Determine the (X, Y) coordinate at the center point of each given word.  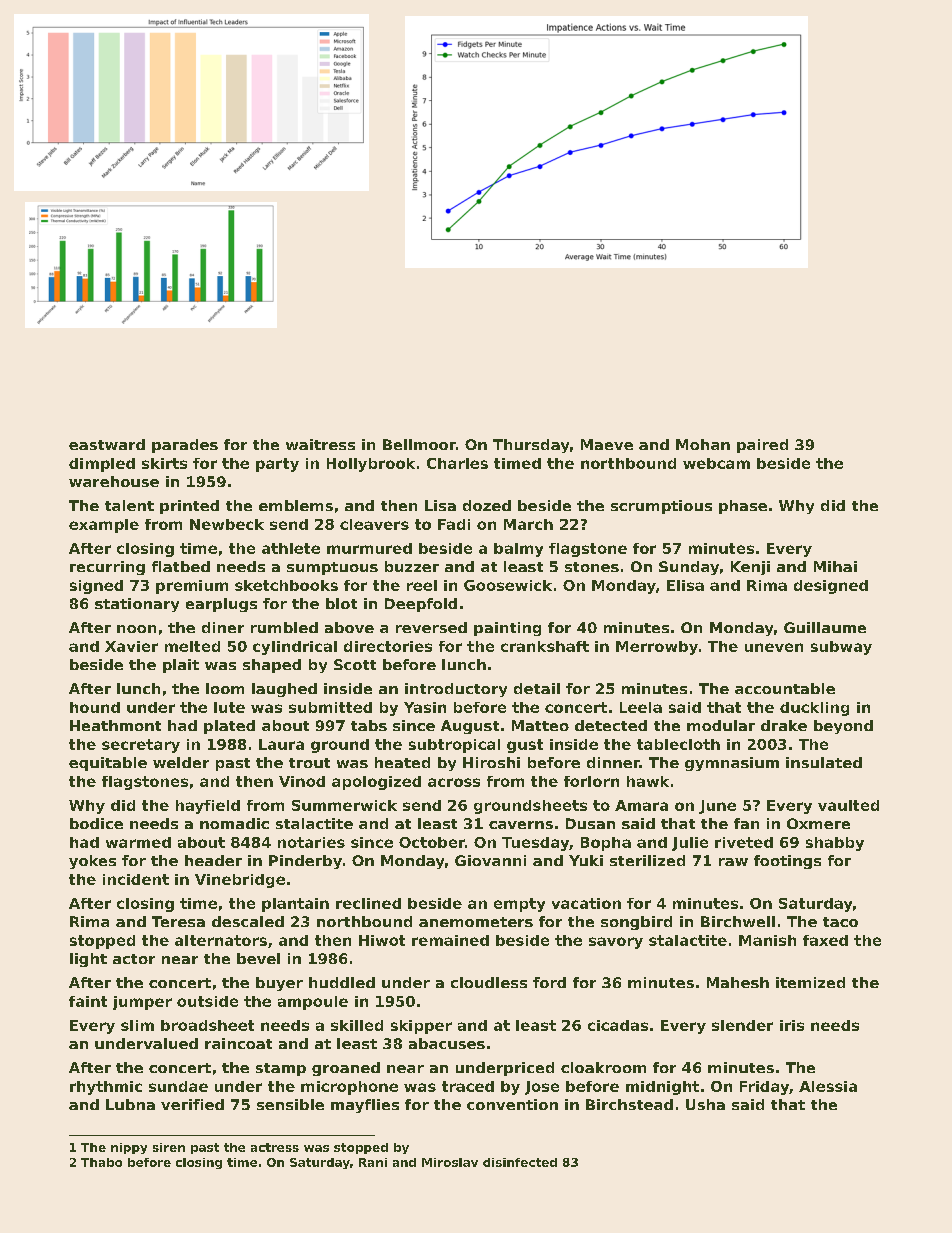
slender (742, 1025)
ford (549, 982)
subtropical (454, 746)
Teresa (178, 921)
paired (762, 446)
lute (229, 707)
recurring (107, 568)
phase (743, 507)
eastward (107, 444)
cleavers (374, 524)
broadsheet (207, 1025)
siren (169, 1147)
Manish (767, 940)
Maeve (607, 444)
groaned (346, 1069)
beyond (843, 727)
